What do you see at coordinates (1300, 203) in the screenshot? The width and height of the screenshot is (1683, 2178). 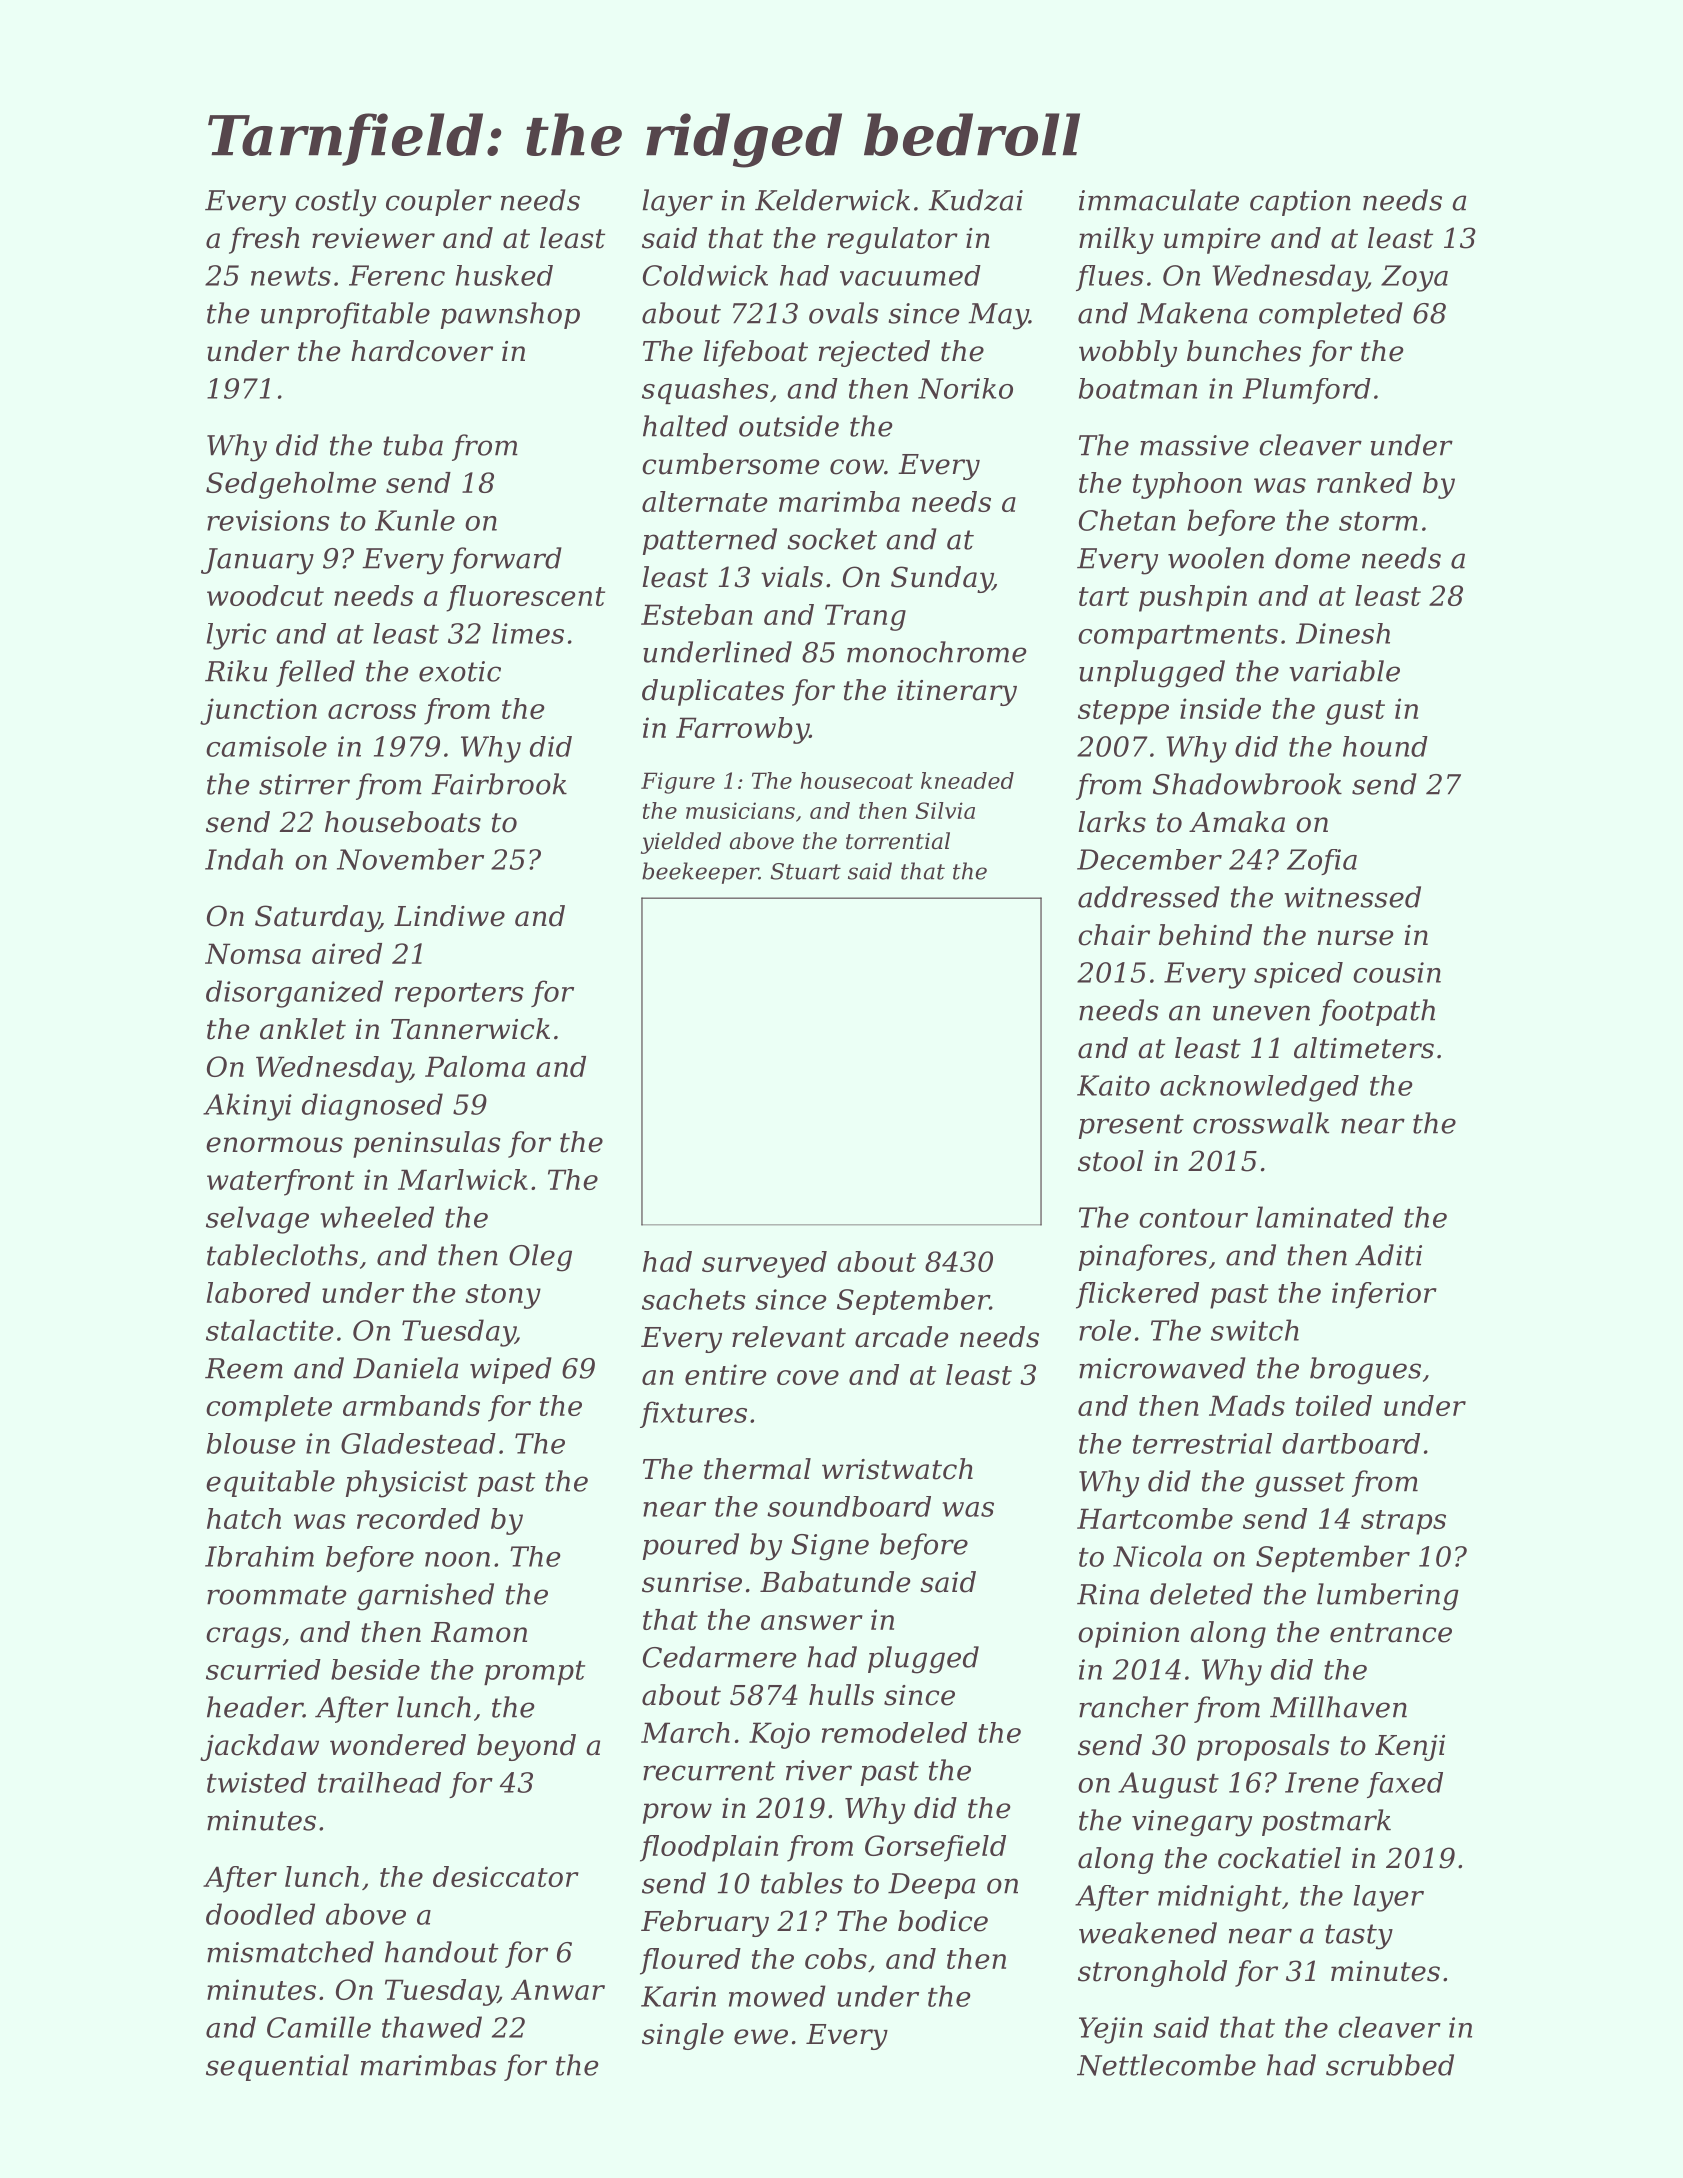 I see `caption` at bounding box center [1300, 203].
